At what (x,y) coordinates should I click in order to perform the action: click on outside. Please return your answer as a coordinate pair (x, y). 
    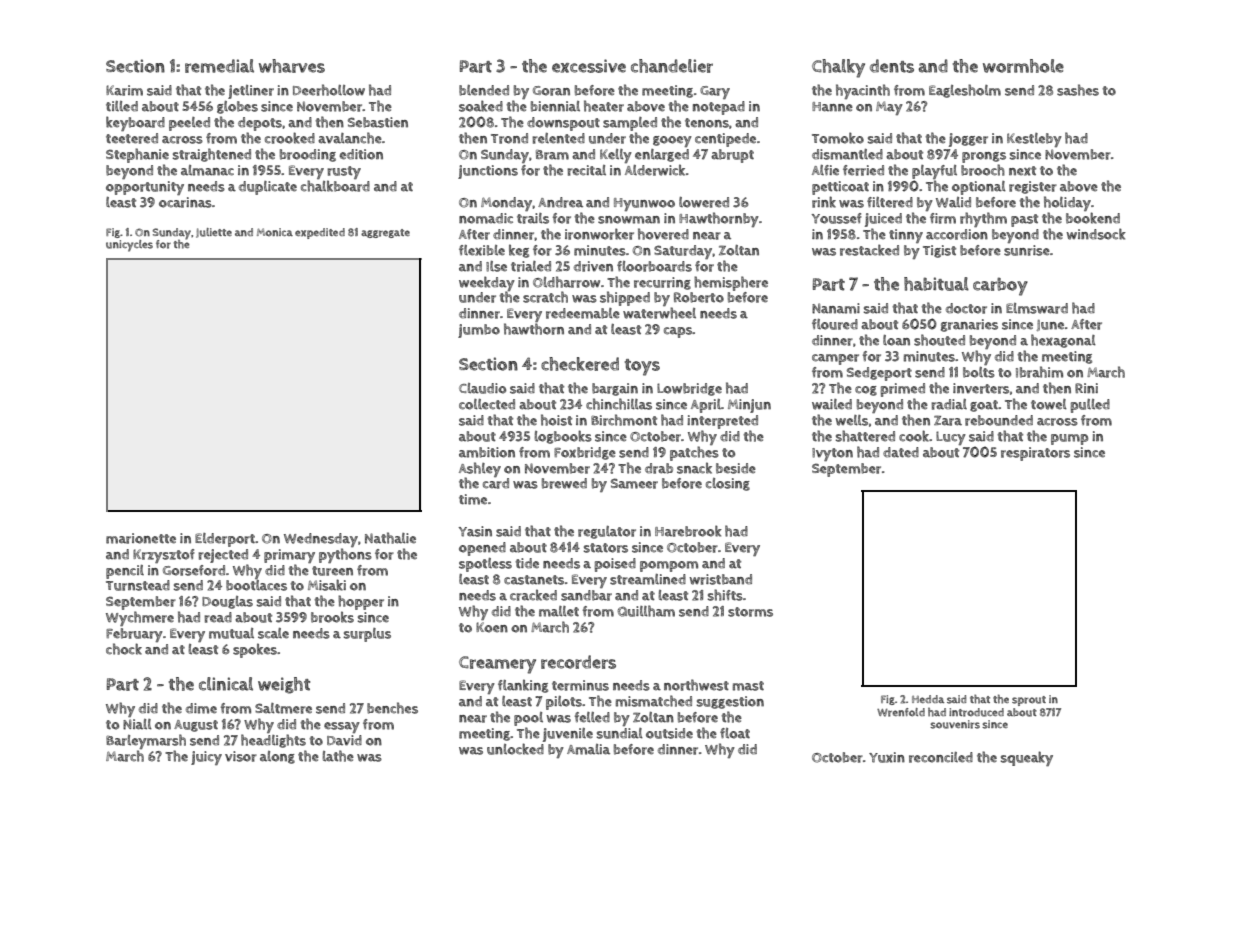
    Looking at the image, I should click on (669, 733).
